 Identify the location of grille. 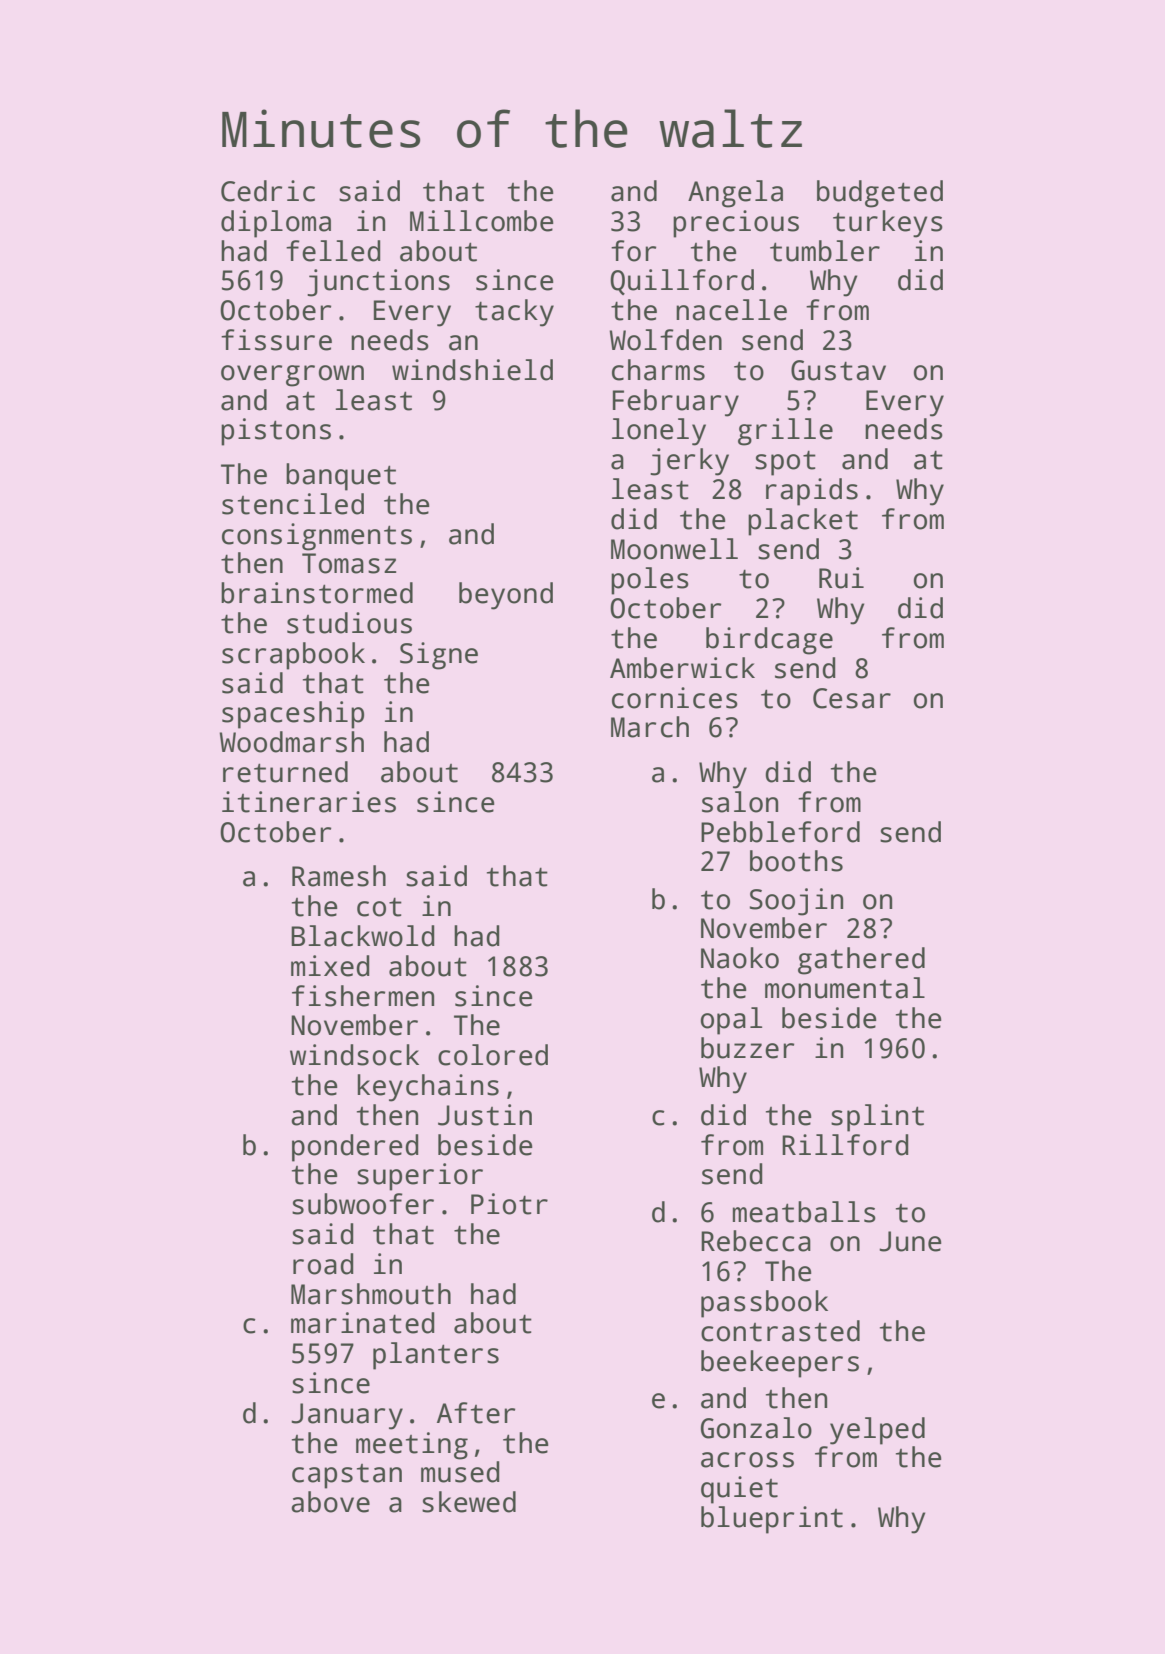
(785, 432).
